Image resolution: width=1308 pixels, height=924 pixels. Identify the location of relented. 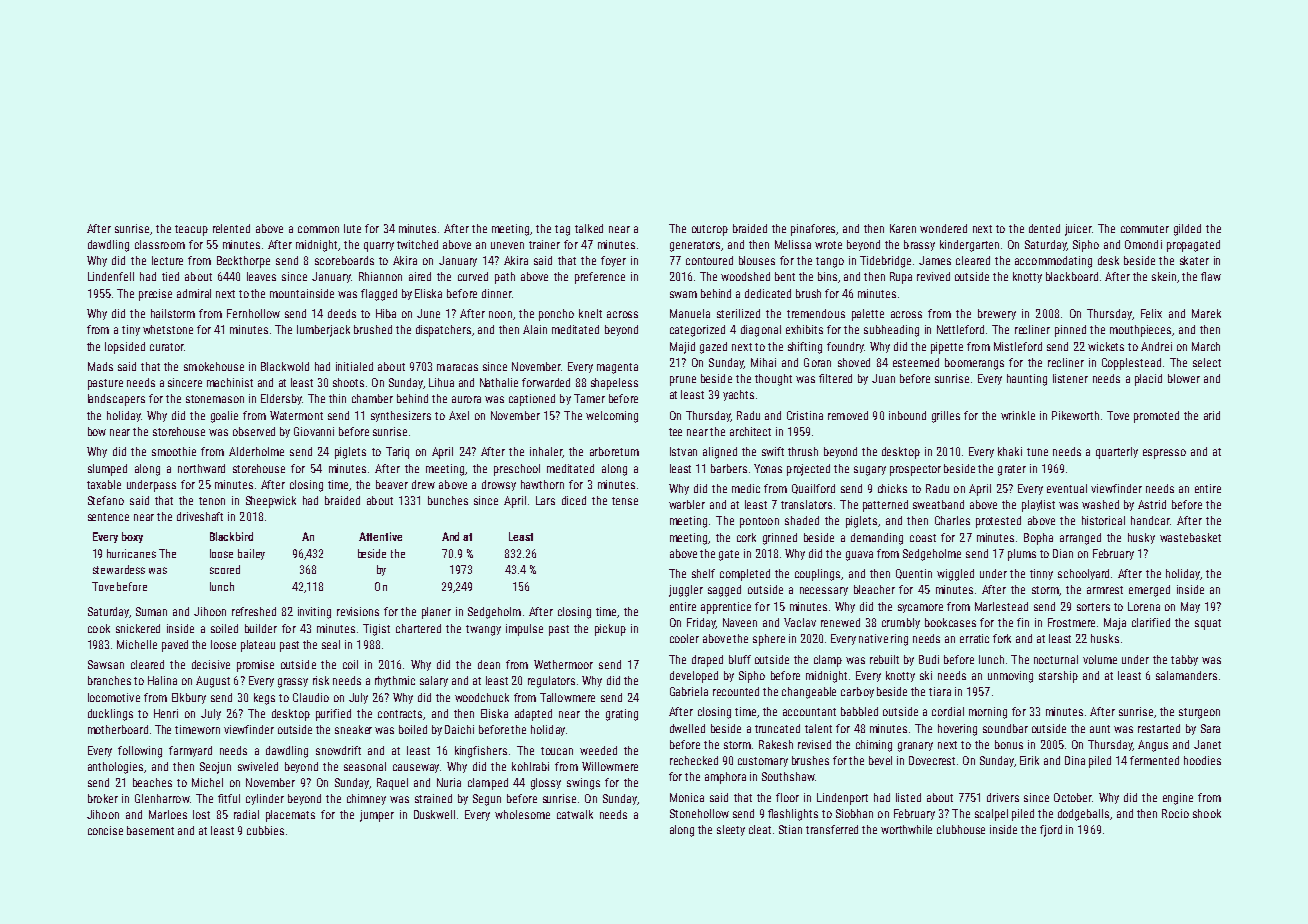
(231, 228).
